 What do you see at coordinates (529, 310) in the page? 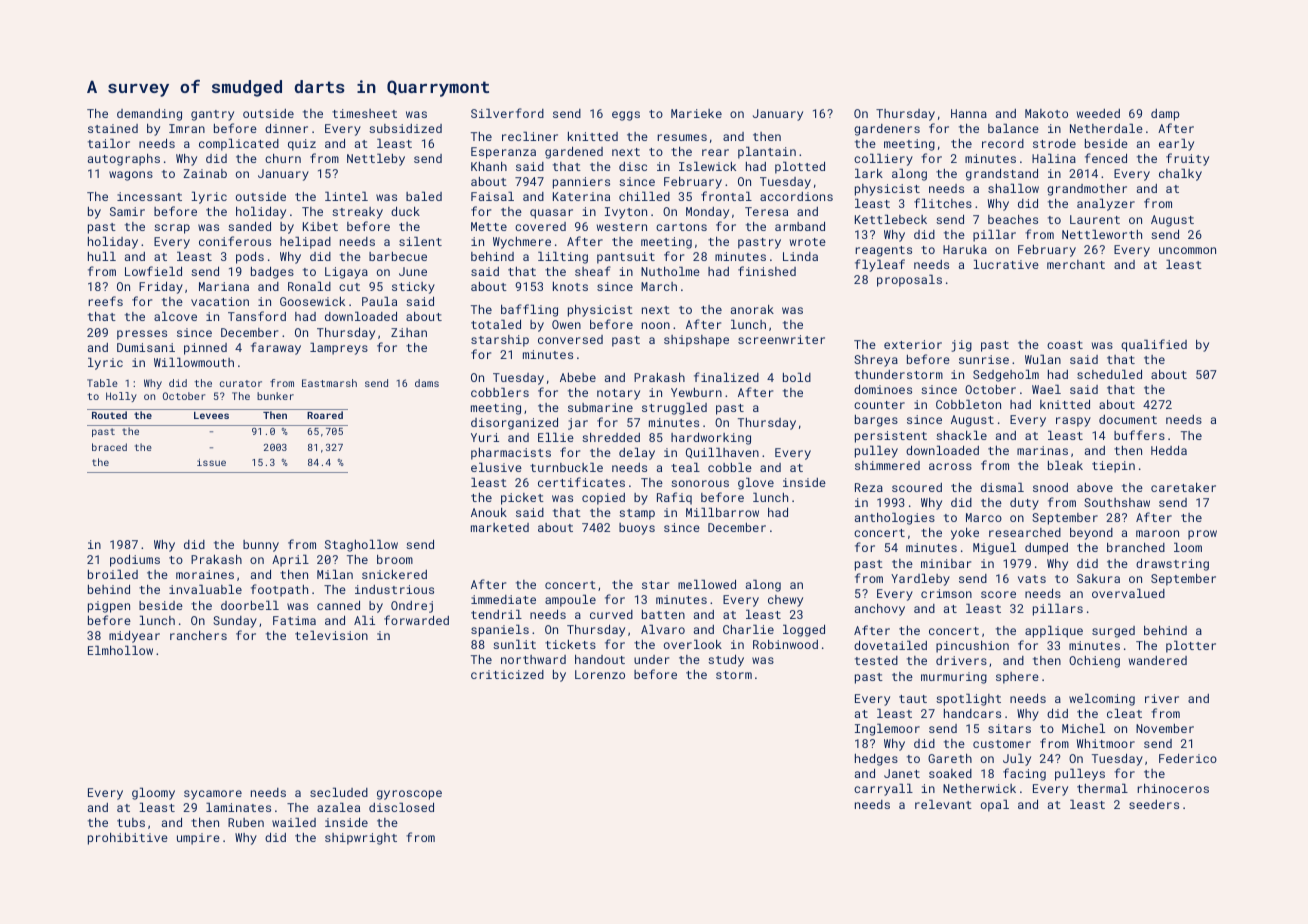
I see `baffling` at bounding box center [529, 310].
